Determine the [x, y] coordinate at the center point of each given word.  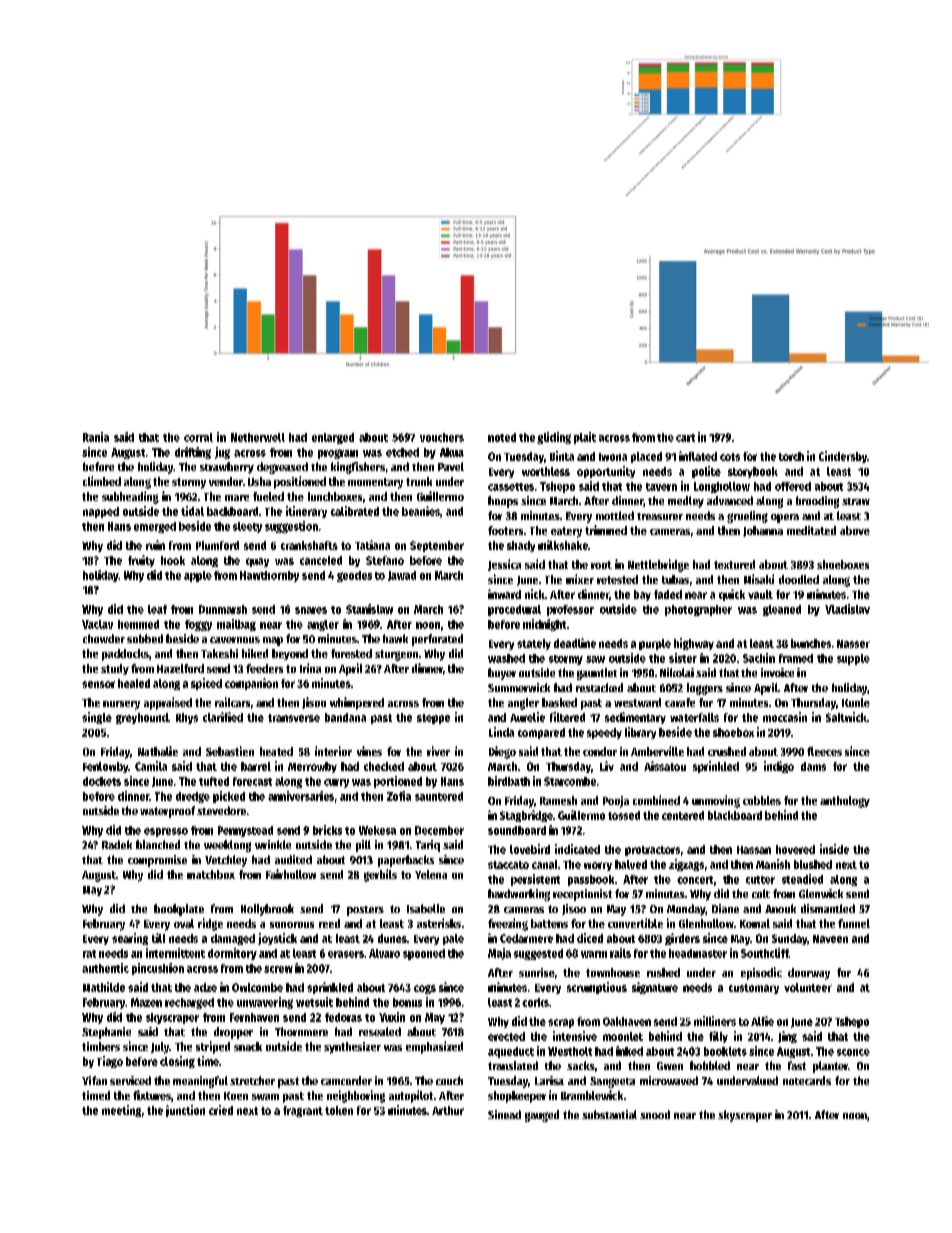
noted [502, 437]
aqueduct [511, 1052]
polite [706, 472]
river [438, 751]
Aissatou [665, 766]
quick [732, 595]
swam [265, 1097]
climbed [102, 481]
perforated [437, 640]
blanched [158, 844]
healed [134, 683]
